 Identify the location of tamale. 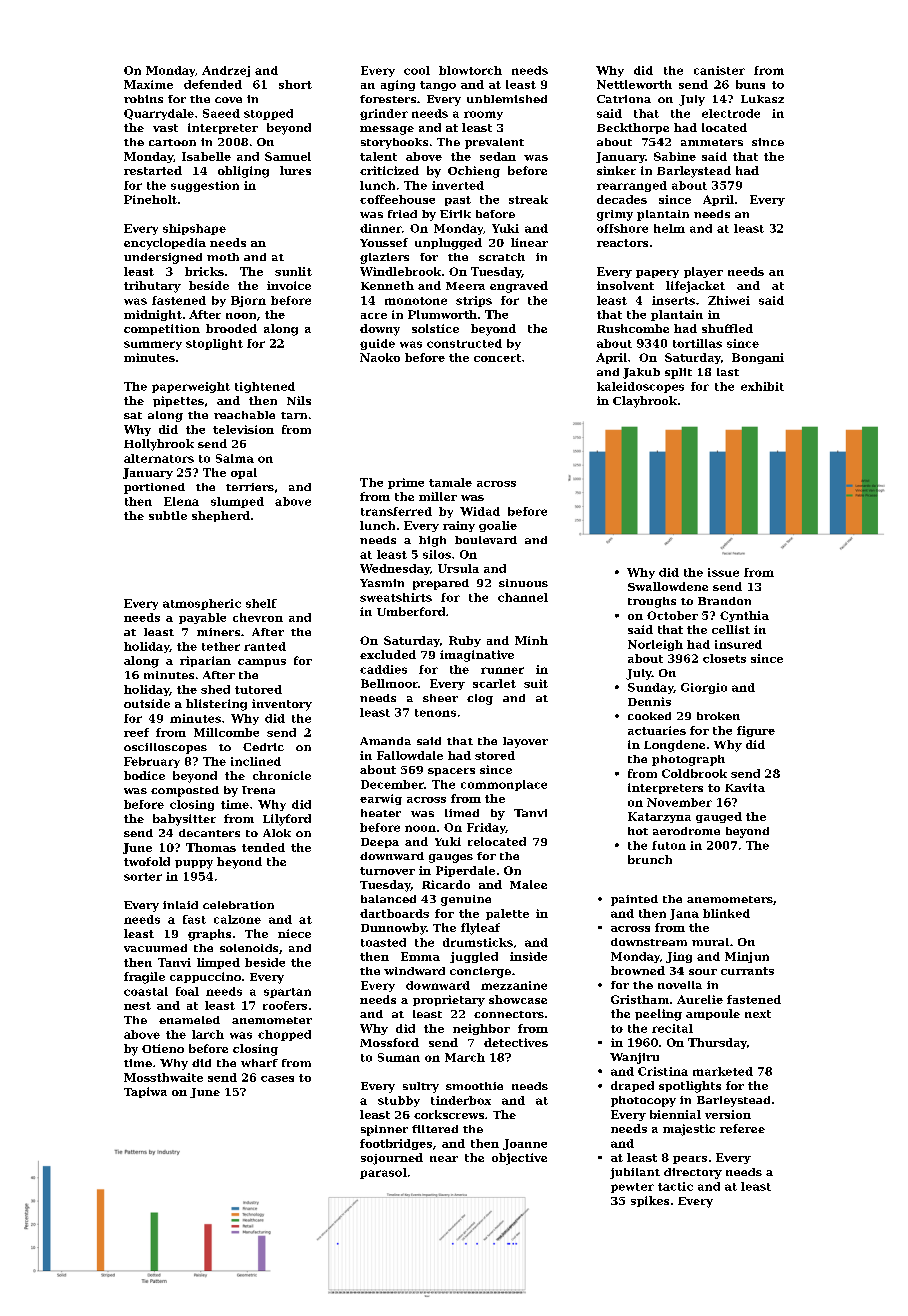
(450, 482).
